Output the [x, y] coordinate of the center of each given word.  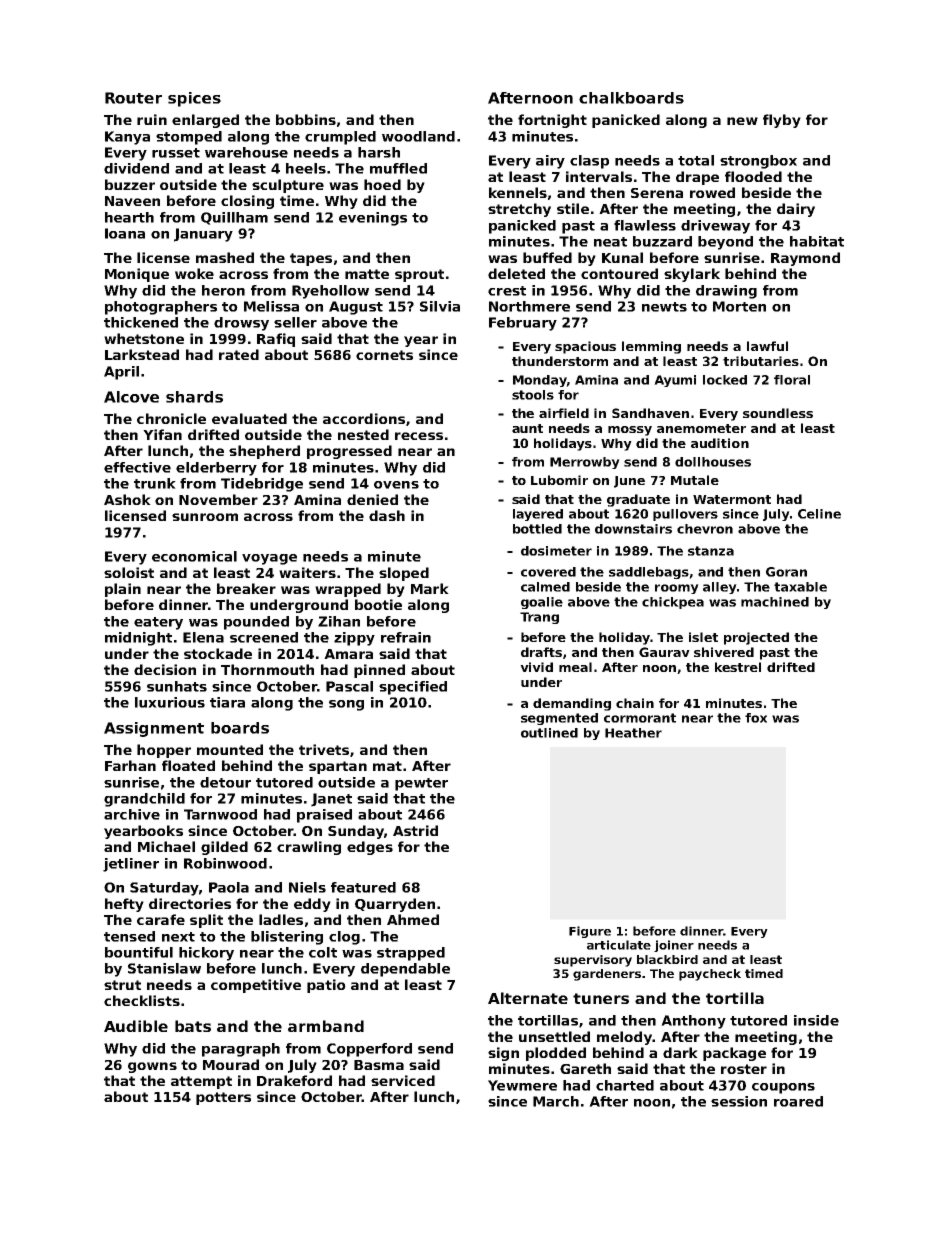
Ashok [127, 499]
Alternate [528, 998]
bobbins [306, 119]
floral [792, 380]
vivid [536, 667]
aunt [527, 428]
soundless [778, 413]
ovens [396, 485]
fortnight [552, 121]
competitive [256, 986]
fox [756, 718]
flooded [753, 176]
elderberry [216, 469]
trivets [324, 749]
